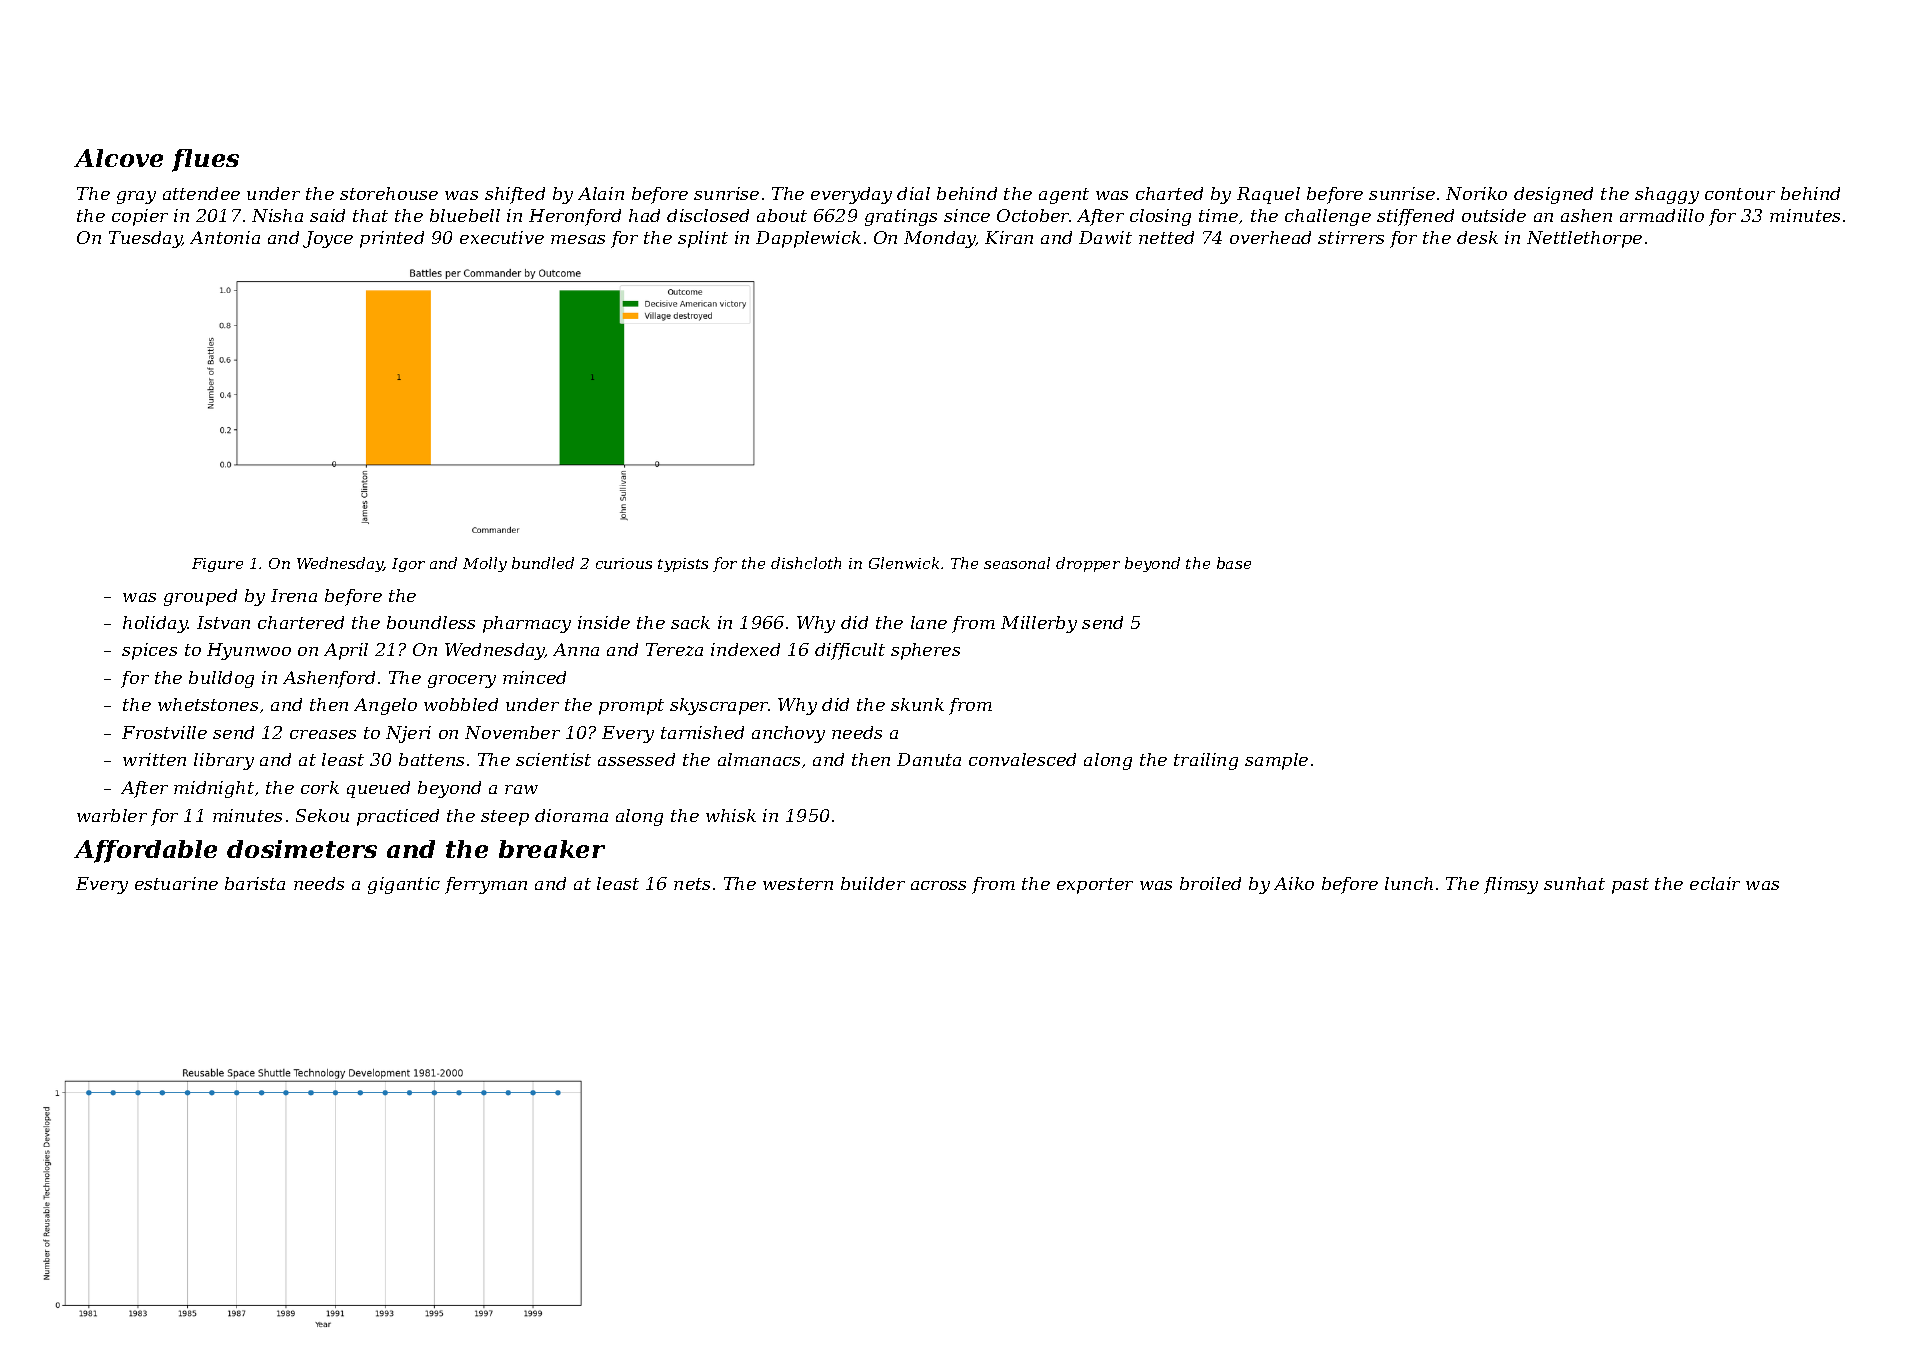 The width and height of the document is (1926, 1362). I want to click on base, so click(1234, 563).
